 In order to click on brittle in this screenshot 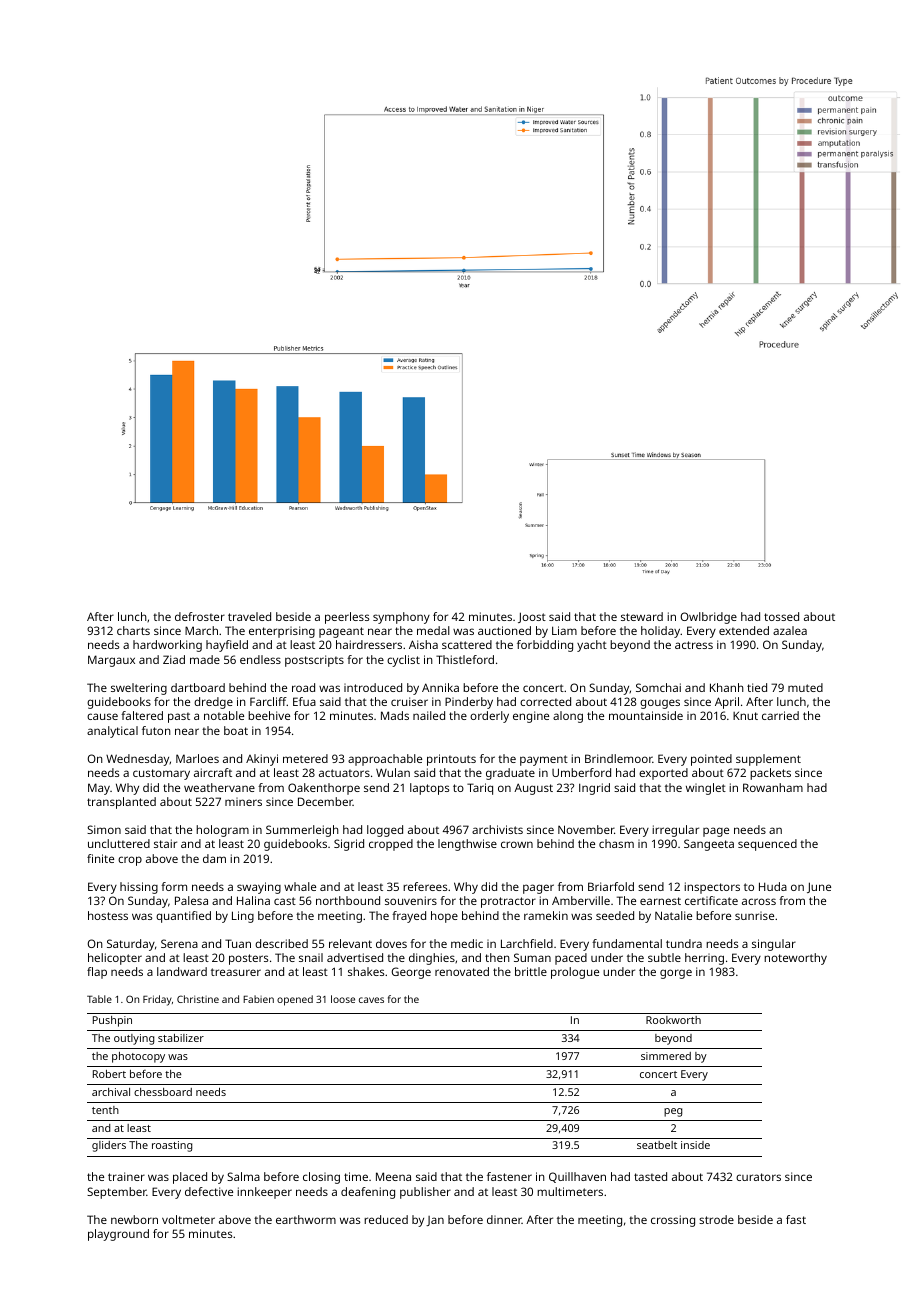, I will do `click(531, 971)`.
